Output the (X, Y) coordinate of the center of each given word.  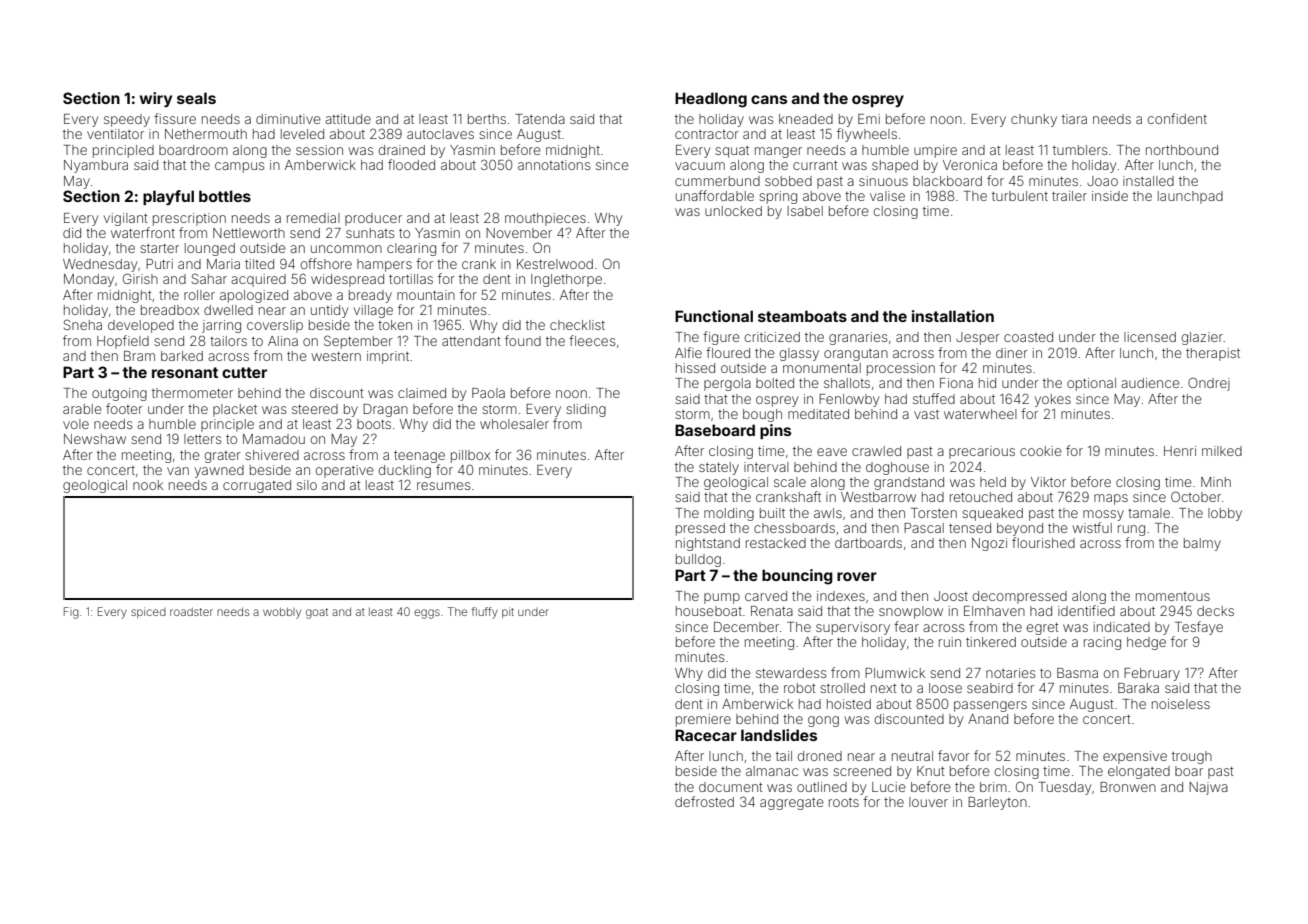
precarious (982, 452)
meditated (818, 414)
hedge (1146, 643)
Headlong (711, 100)
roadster (191, 612)
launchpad (1190, 197)
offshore (326, 263)
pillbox (470, 456)
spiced (148, 612)
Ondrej (1209, 384)
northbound (1182, 150)
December (746, 627)
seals (196, 98)
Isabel (805, 211)
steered (315, 409)
